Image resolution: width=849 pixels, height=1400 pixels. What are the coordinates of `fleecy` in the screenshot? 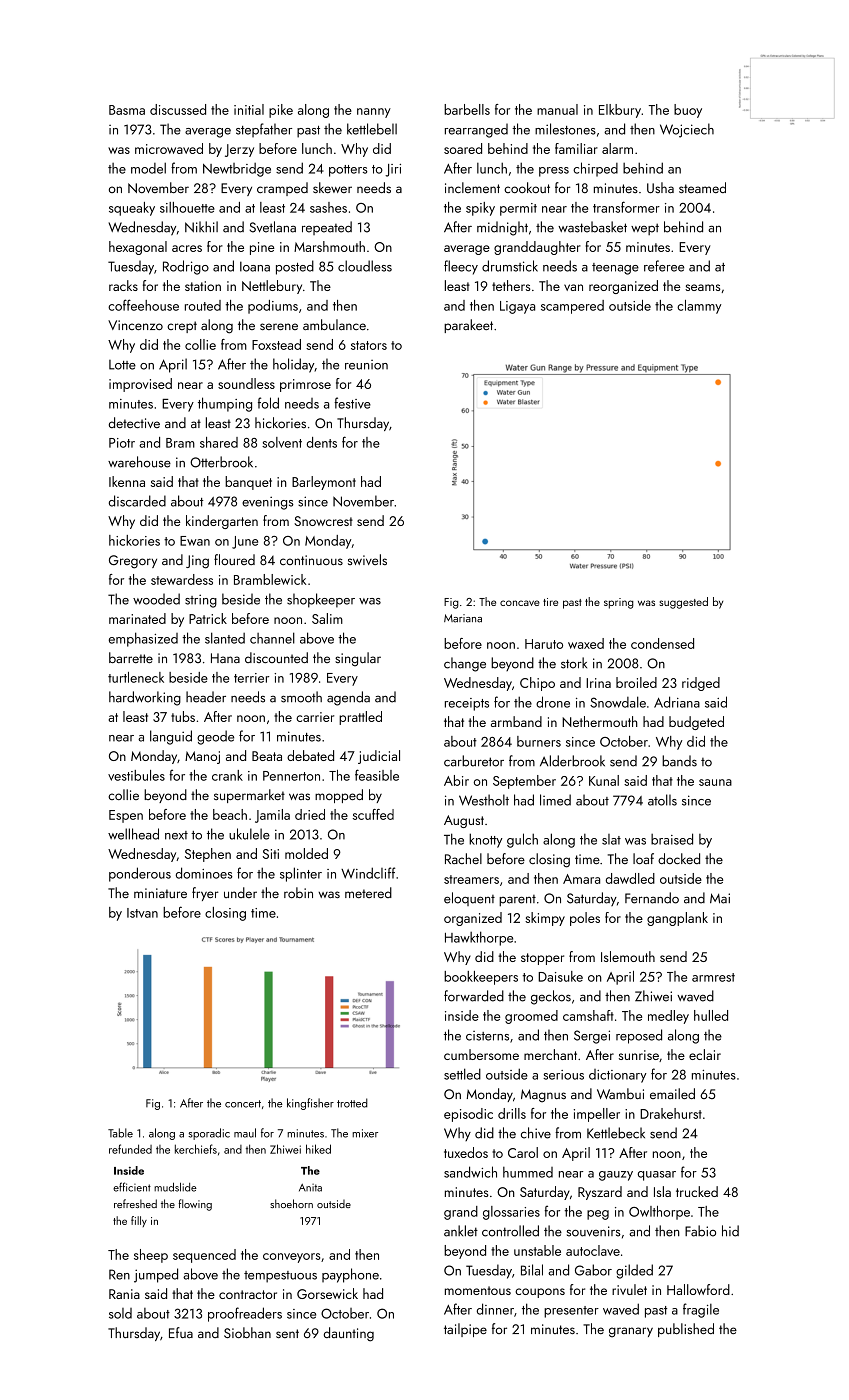 It's located at (461, 267).
